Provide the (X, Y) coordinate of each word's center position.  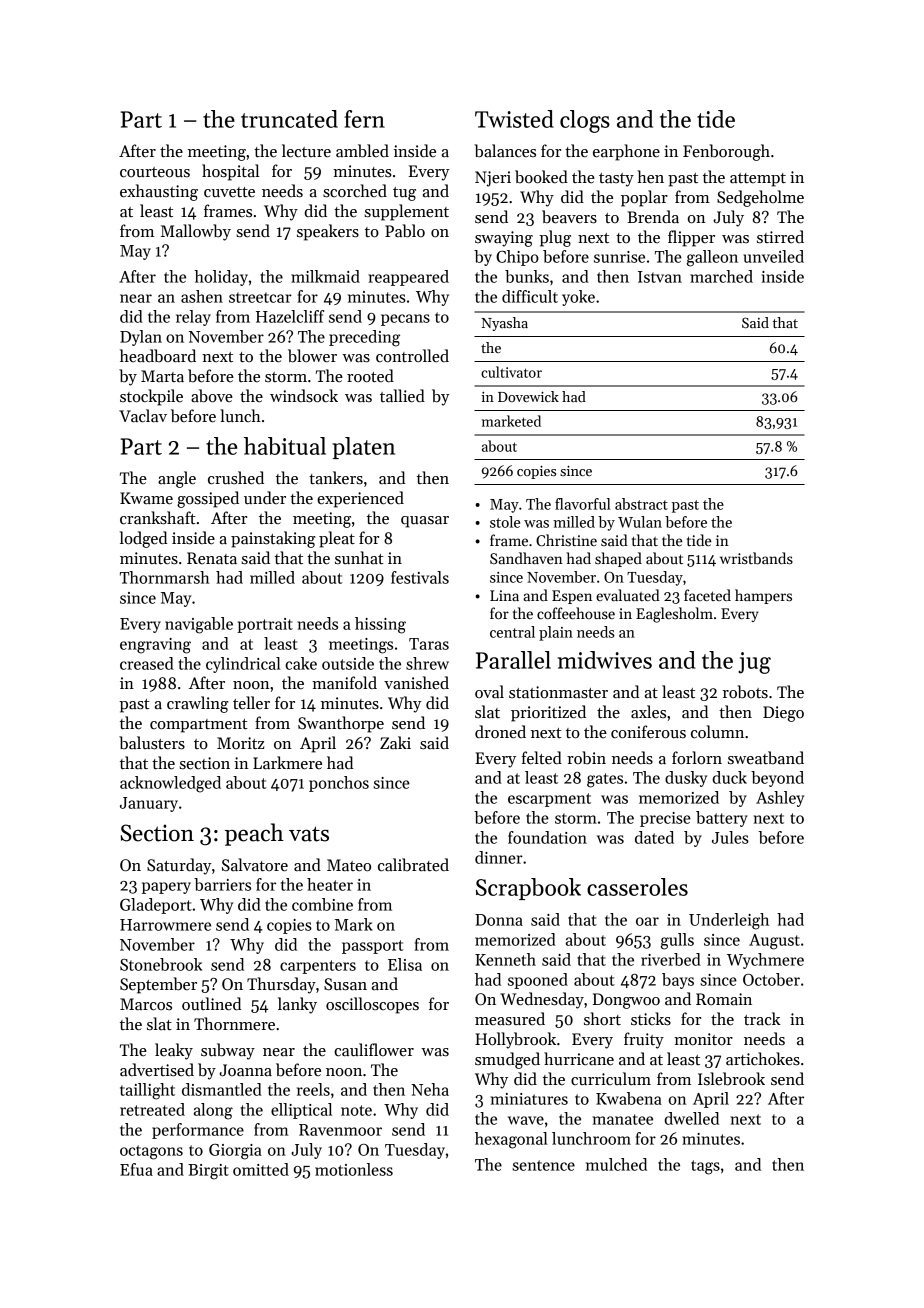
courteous (155, 172)
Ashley (780, 799)
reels (313, 1089)
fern (364, 119)
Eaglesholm (674, 615)
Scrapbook (528, 889)
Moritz (240, 743)
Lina (504, 595)
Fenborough (726, 152)
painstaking (273, 539)
